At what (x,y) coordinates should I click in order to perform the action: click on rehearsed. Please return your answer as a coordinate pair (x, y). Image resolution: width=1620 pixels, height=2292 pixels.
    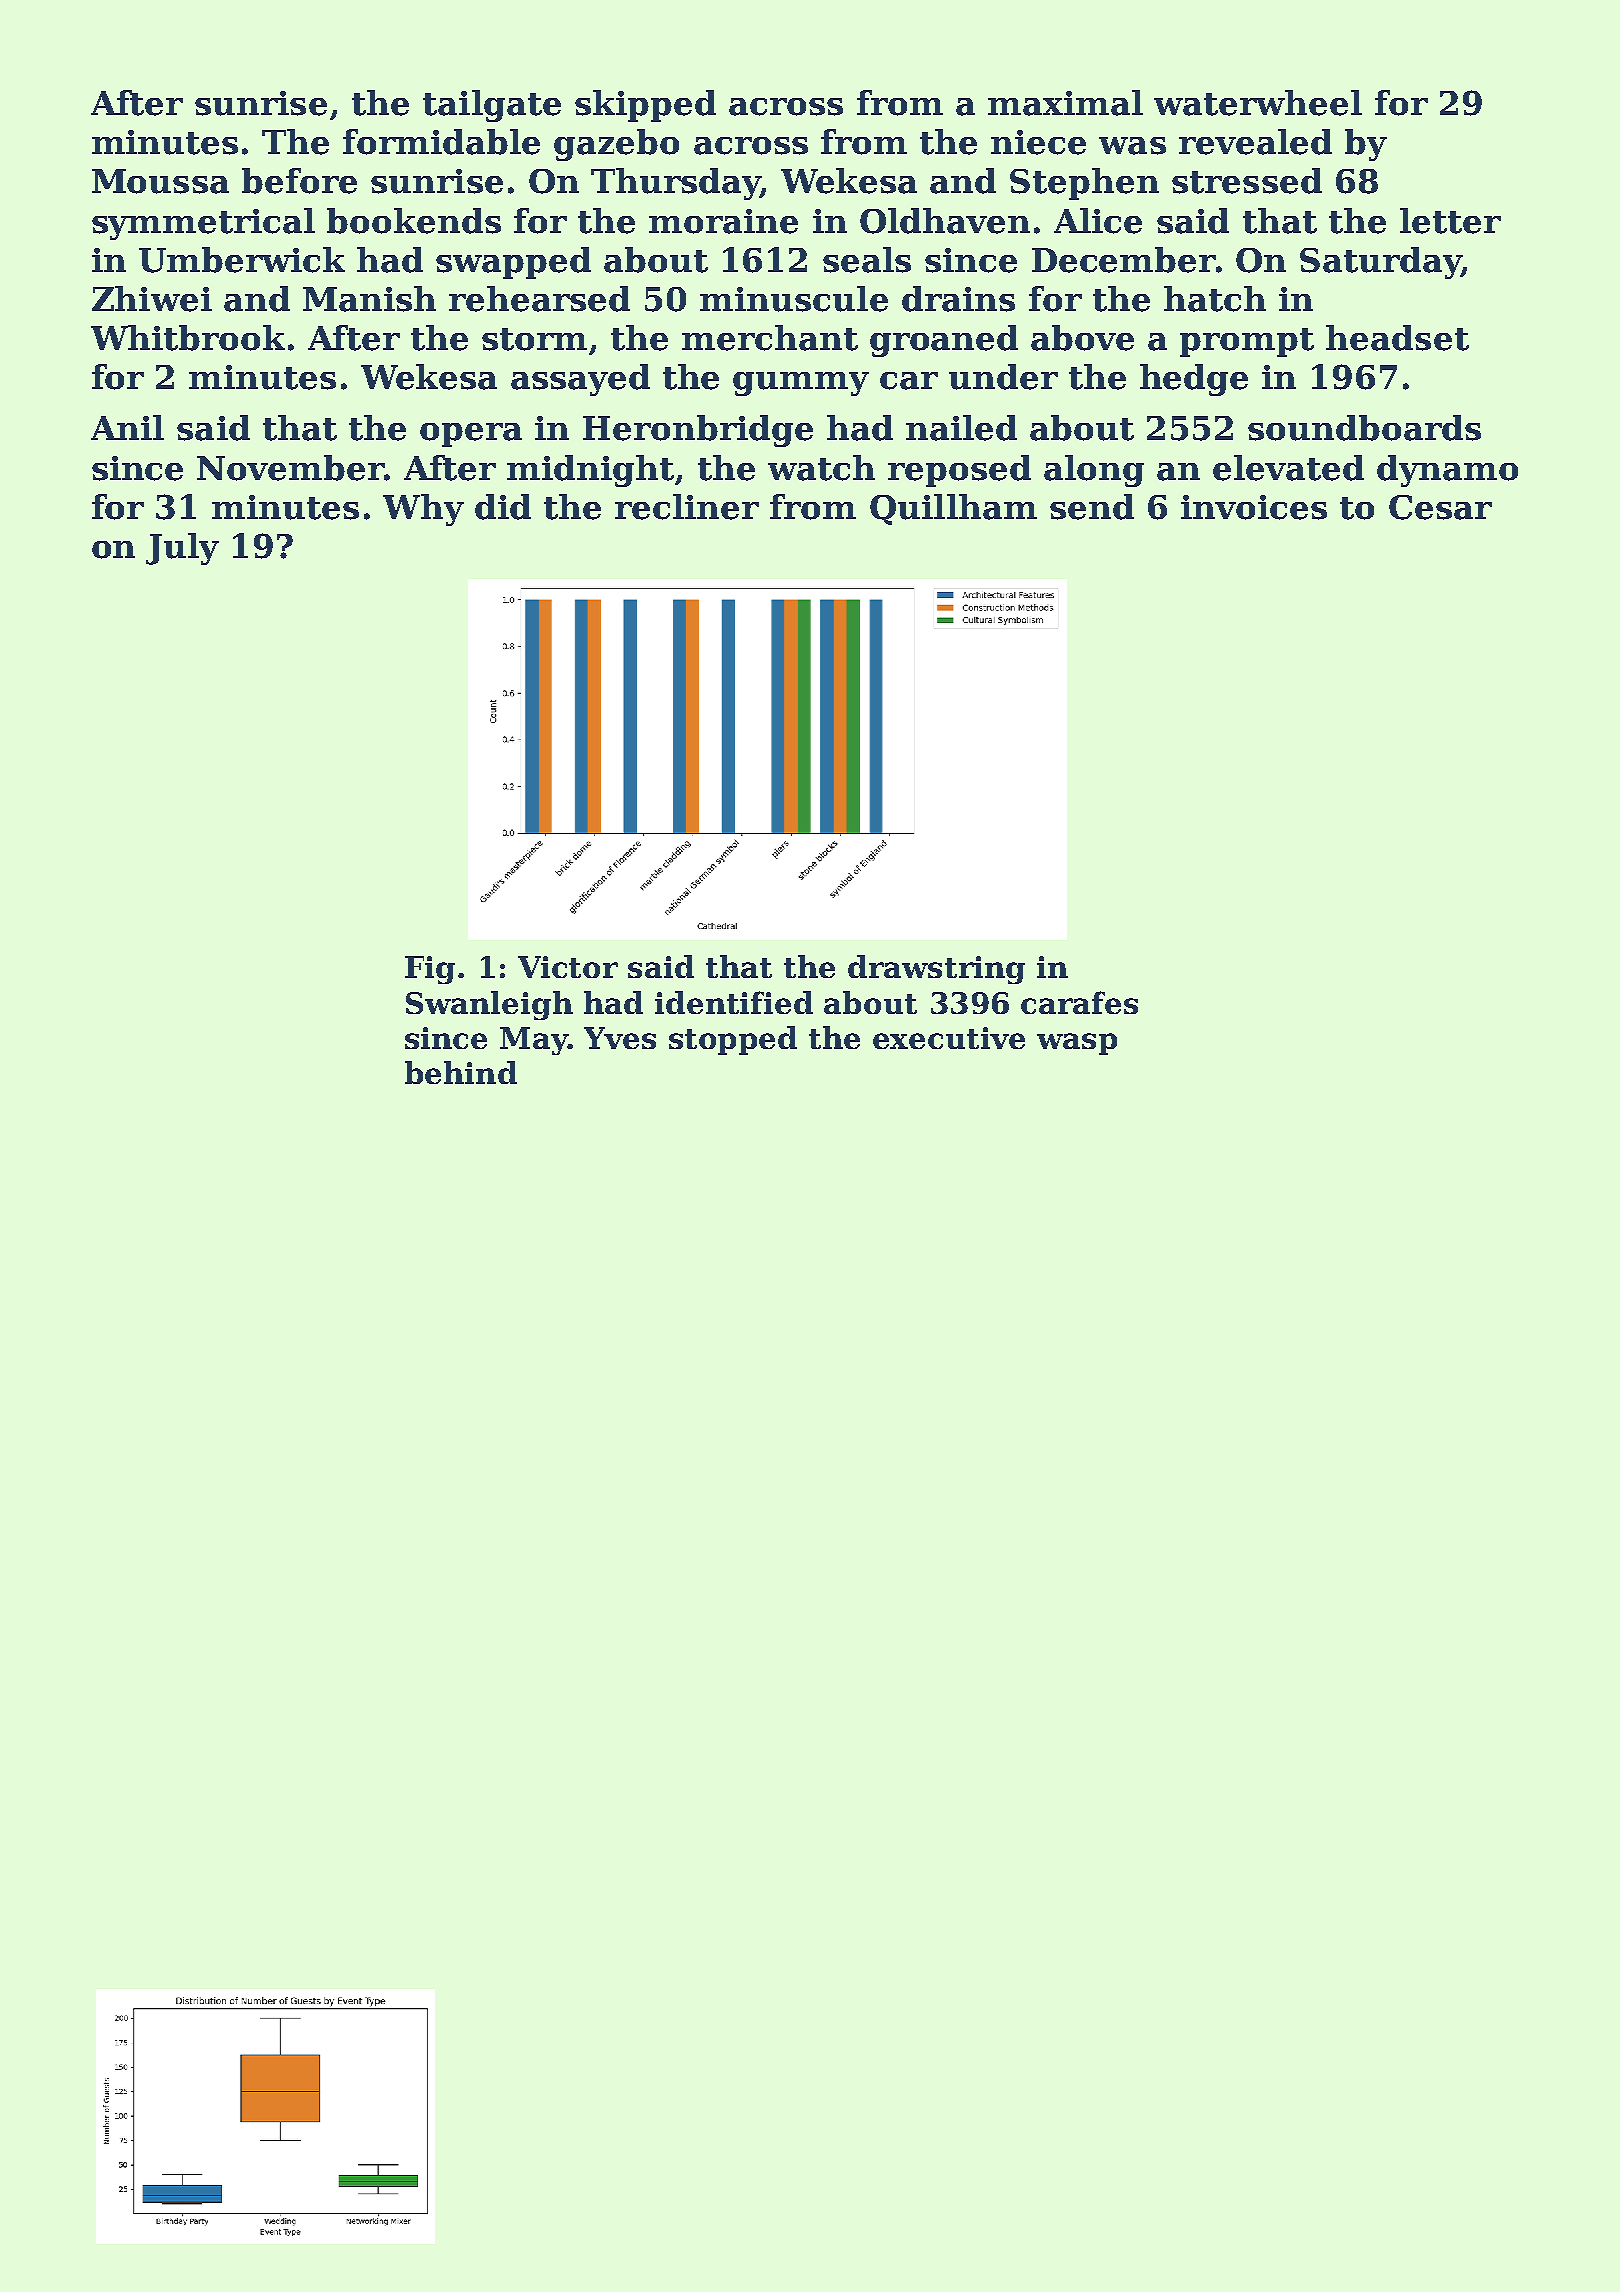
    Looking at the image, I should click on (539, 299).
